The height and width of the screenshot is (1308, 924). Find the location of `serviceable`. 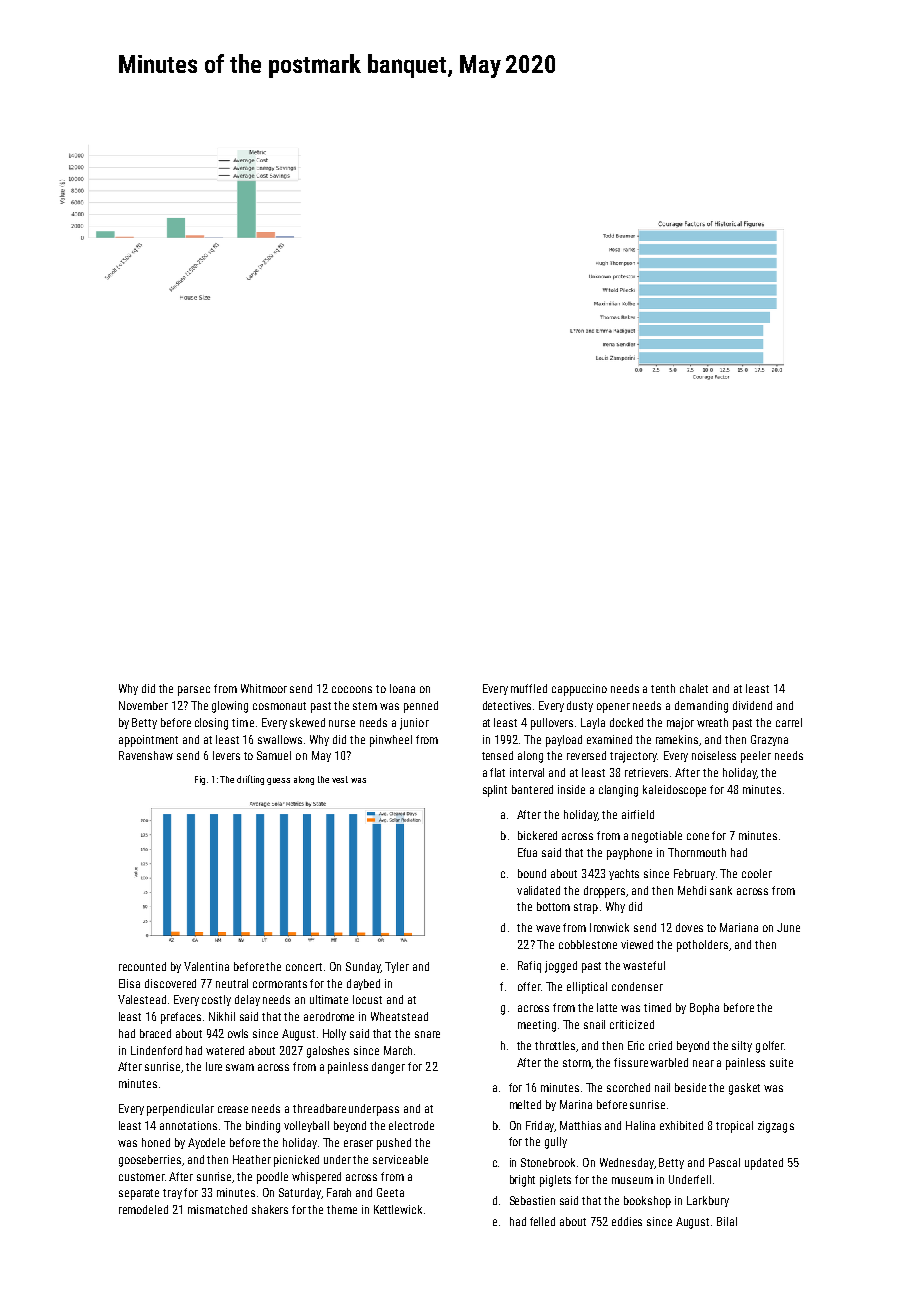

serviceable is located at coordinates (400, 1159).
